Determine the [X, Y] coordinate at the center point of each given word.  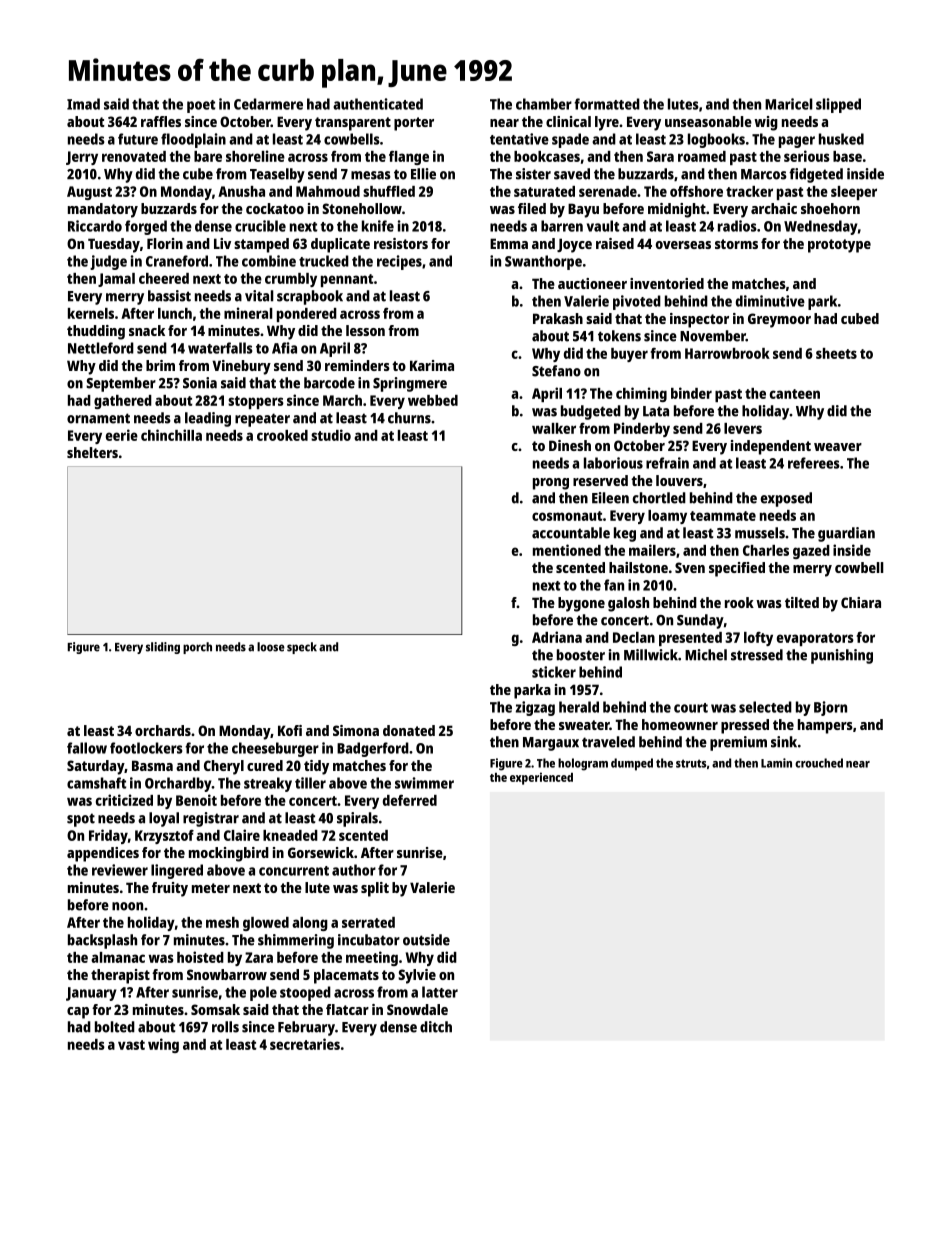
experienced [541, 778]
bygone [581, 604]
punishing [842, 656]
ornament [98, 418]
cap [78, 1013]
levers [743, 428]
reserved [600, 480]
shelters [92, 452]
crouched [819, 763]
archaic [774, 208]
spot [81, 820]
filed [532, 208]
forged [146, 227]
